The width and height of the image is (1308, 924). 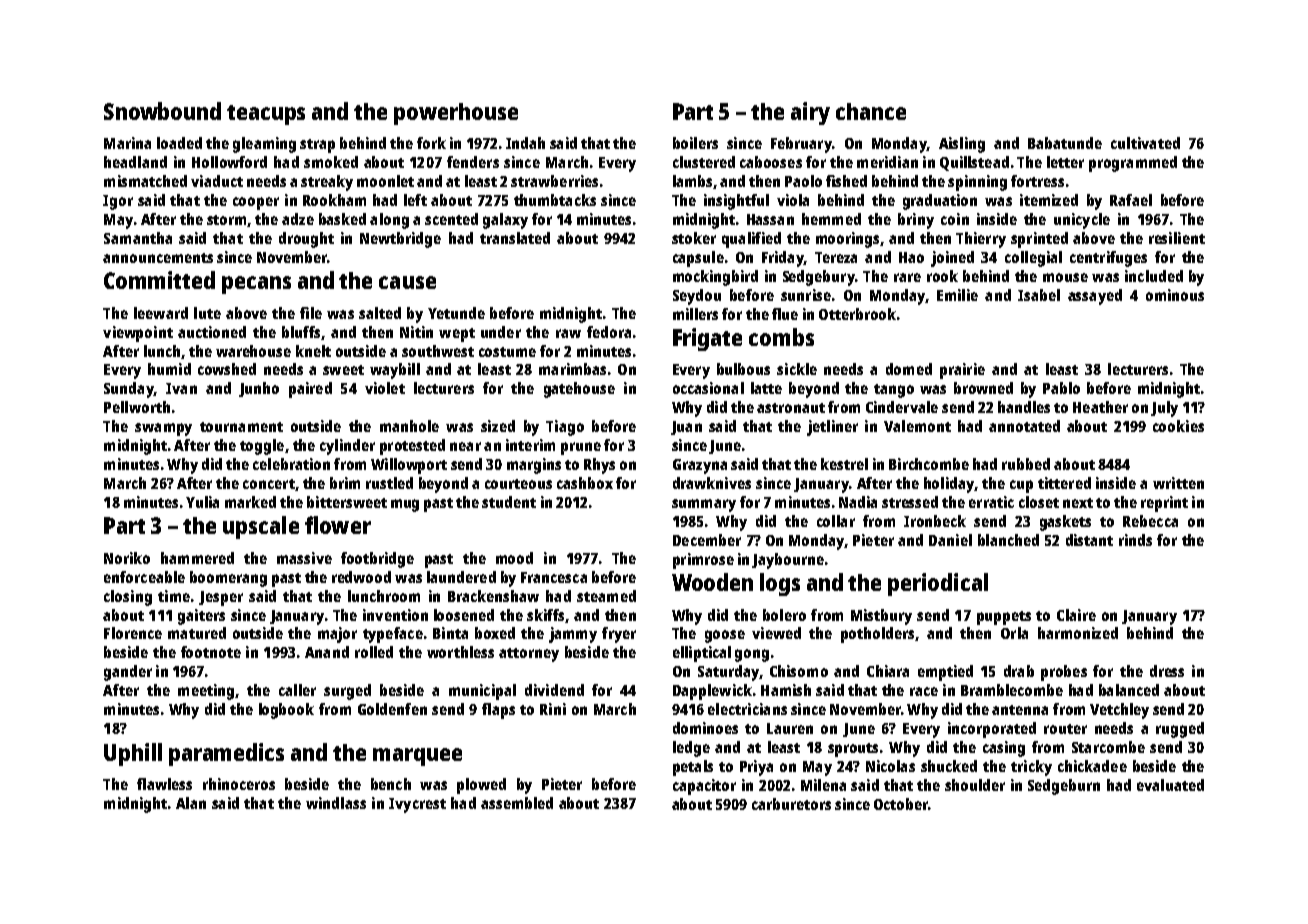 What do you see at coordinates (417, 805) in the image?
I see `Ivycrest` at bounding box center [417, 805].
